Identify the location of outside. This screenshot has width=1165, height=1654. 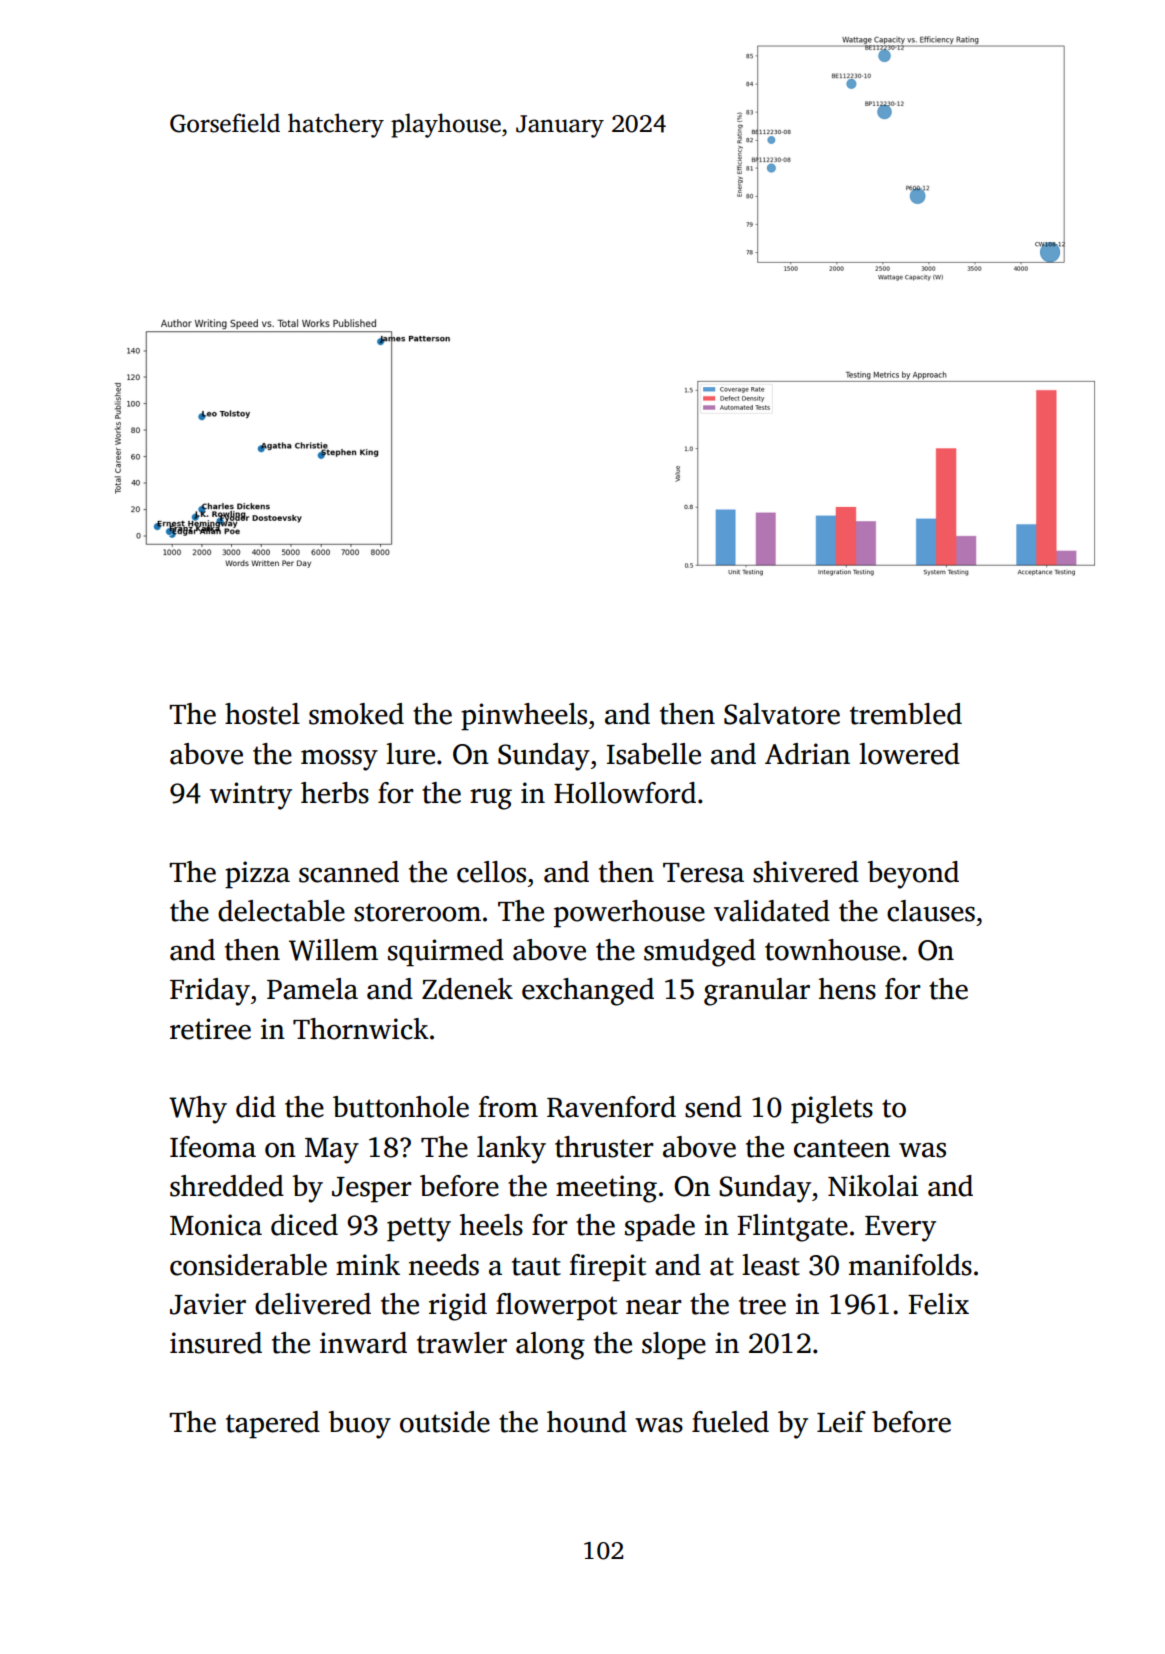
(445, 1422).
